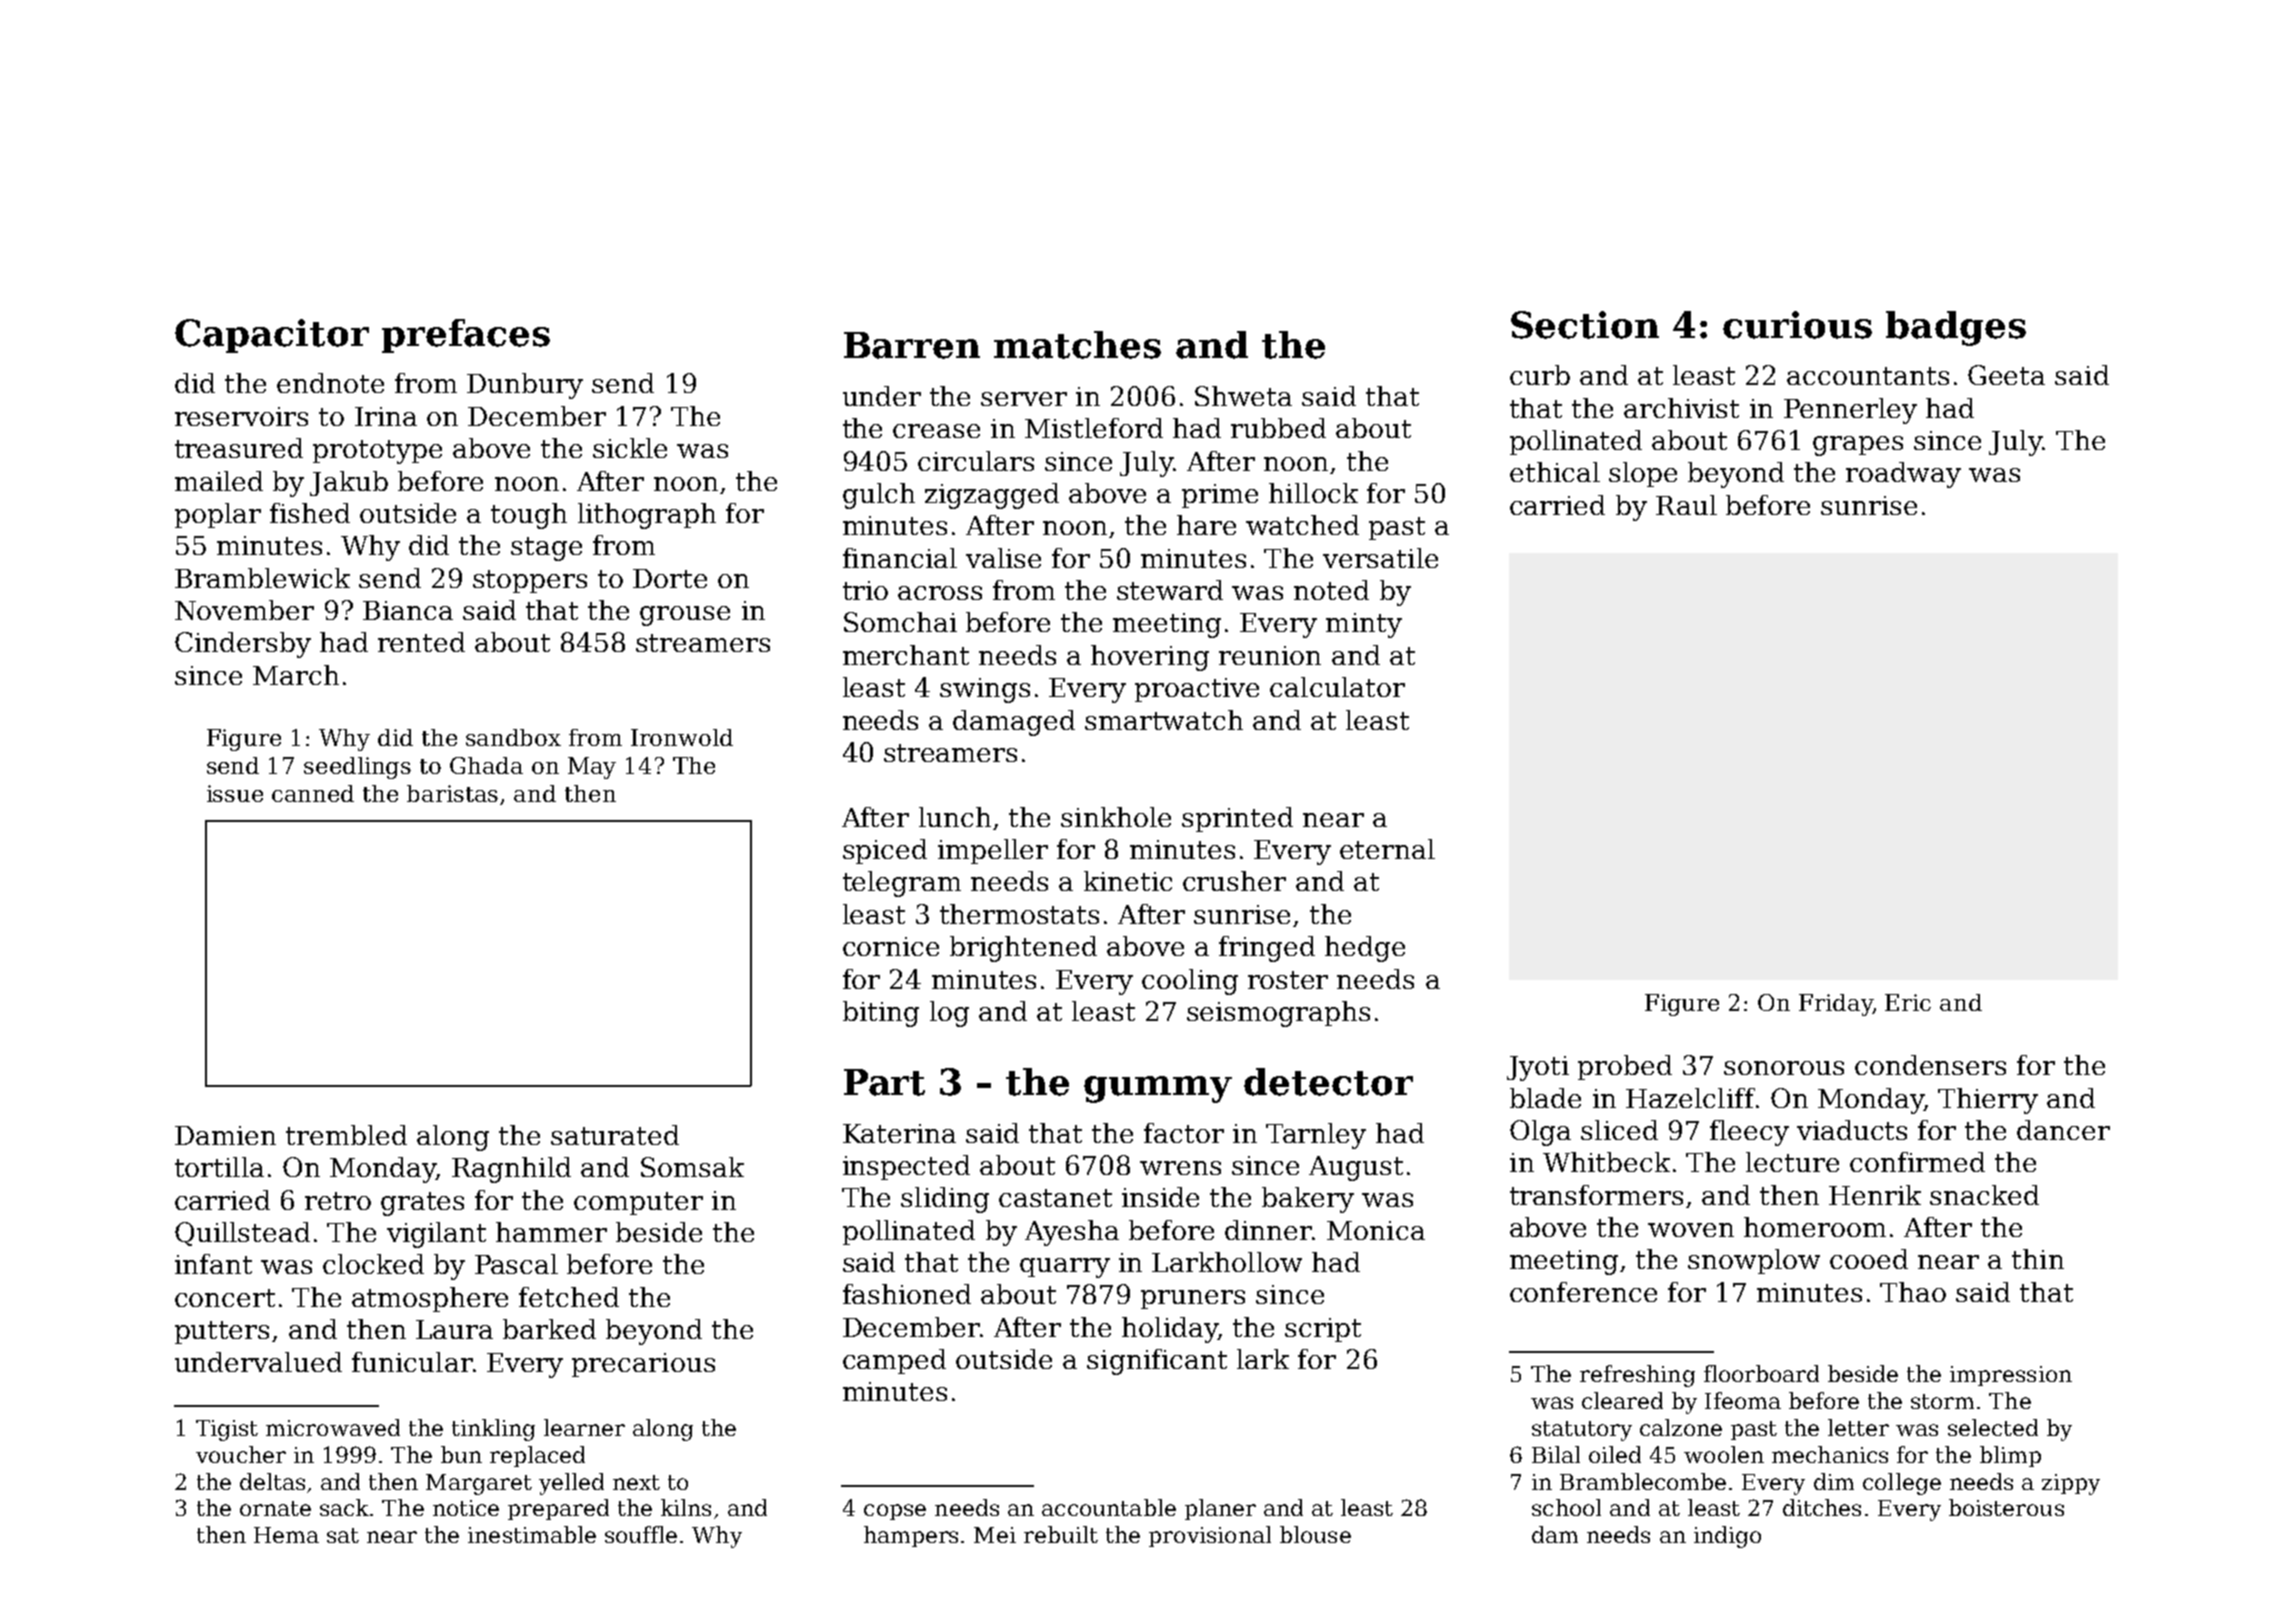 The image size is (2292, 1620). I want to click on log, so click(949, 1014).
